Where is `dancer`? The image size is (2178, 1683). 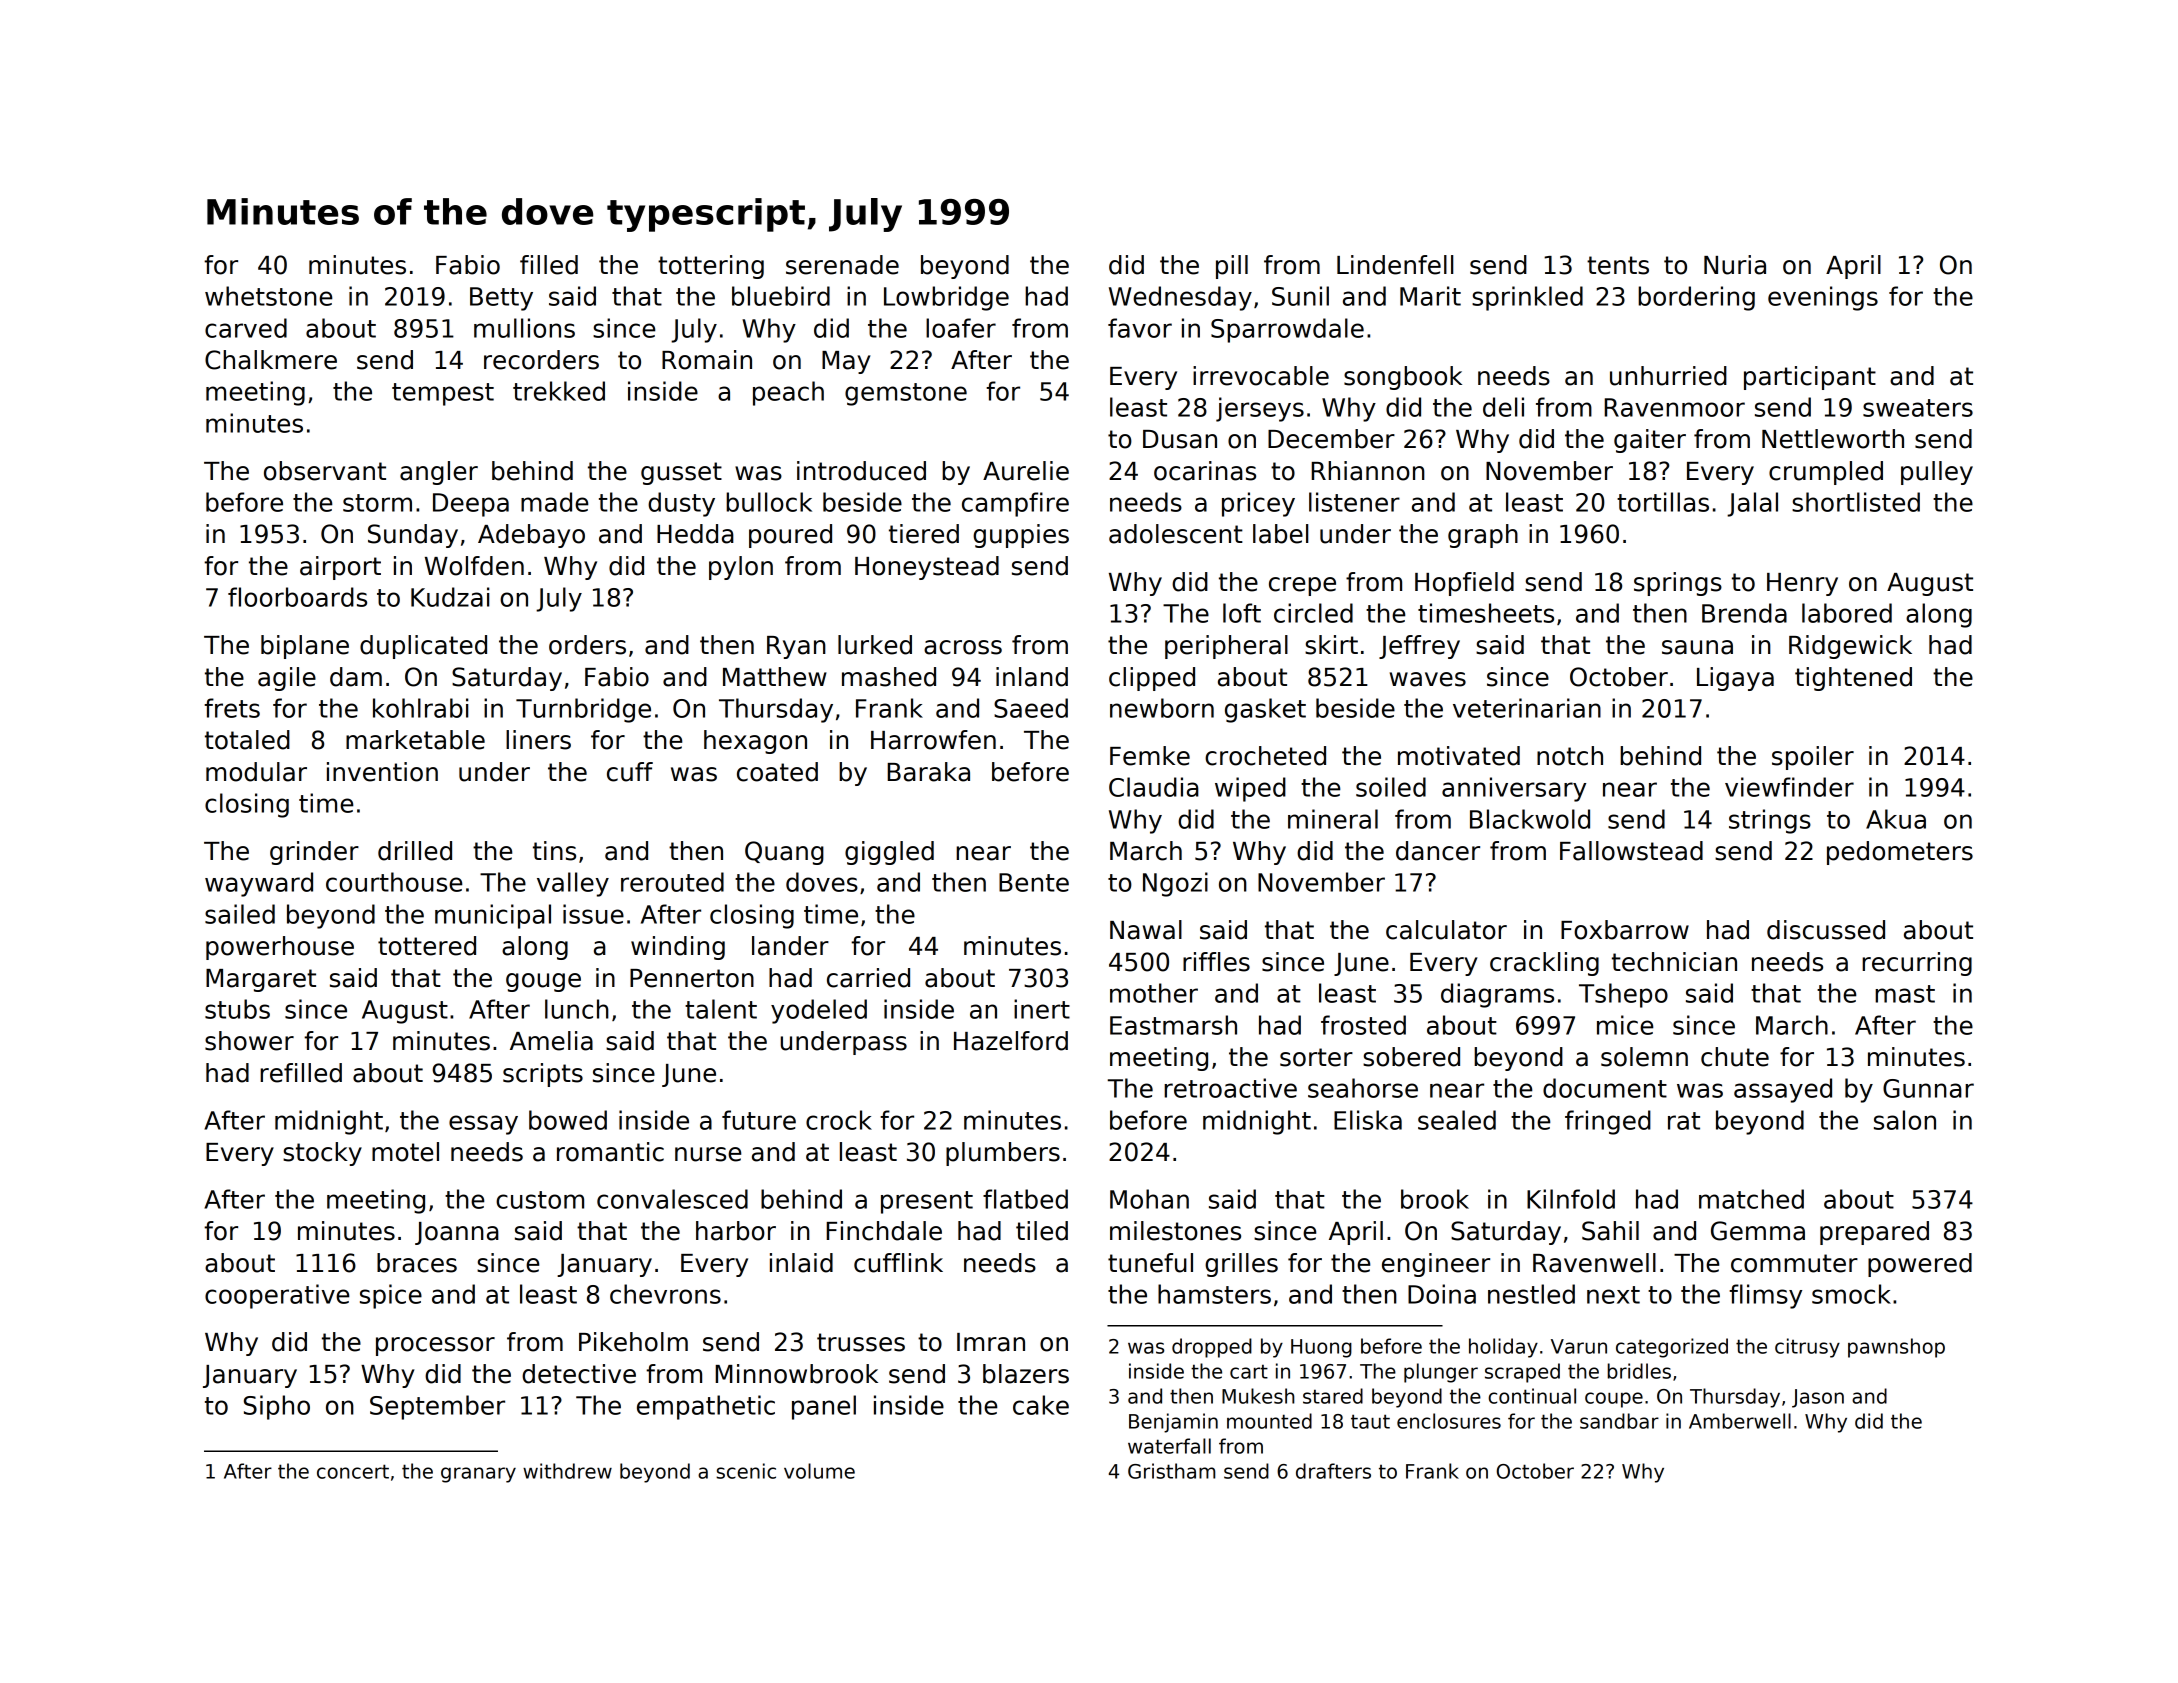
dancer is located at coordinates (1438, 851).
